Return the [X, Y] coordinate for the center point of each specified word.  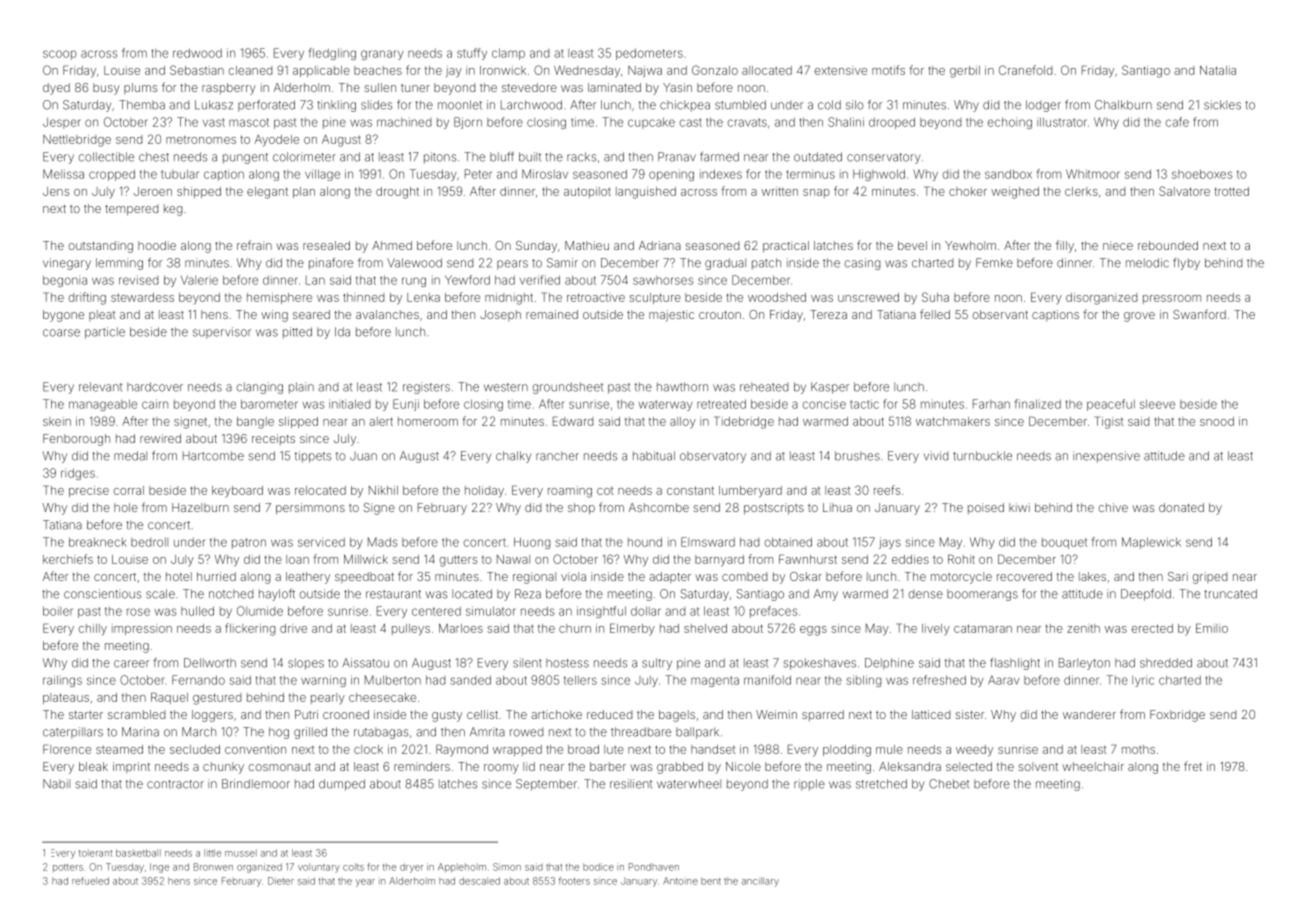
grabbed [680, 768]
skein [57, 421]
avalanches [387, 314]
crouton [720, 315]
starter [86, 715]
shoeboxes [1202, 174]
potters [68, 868]
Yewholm [970, 245]
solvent [1038, 766]
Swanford [1199, 314]
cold [829, 105]
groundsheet [568, 388]
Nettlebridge [77, 141]
